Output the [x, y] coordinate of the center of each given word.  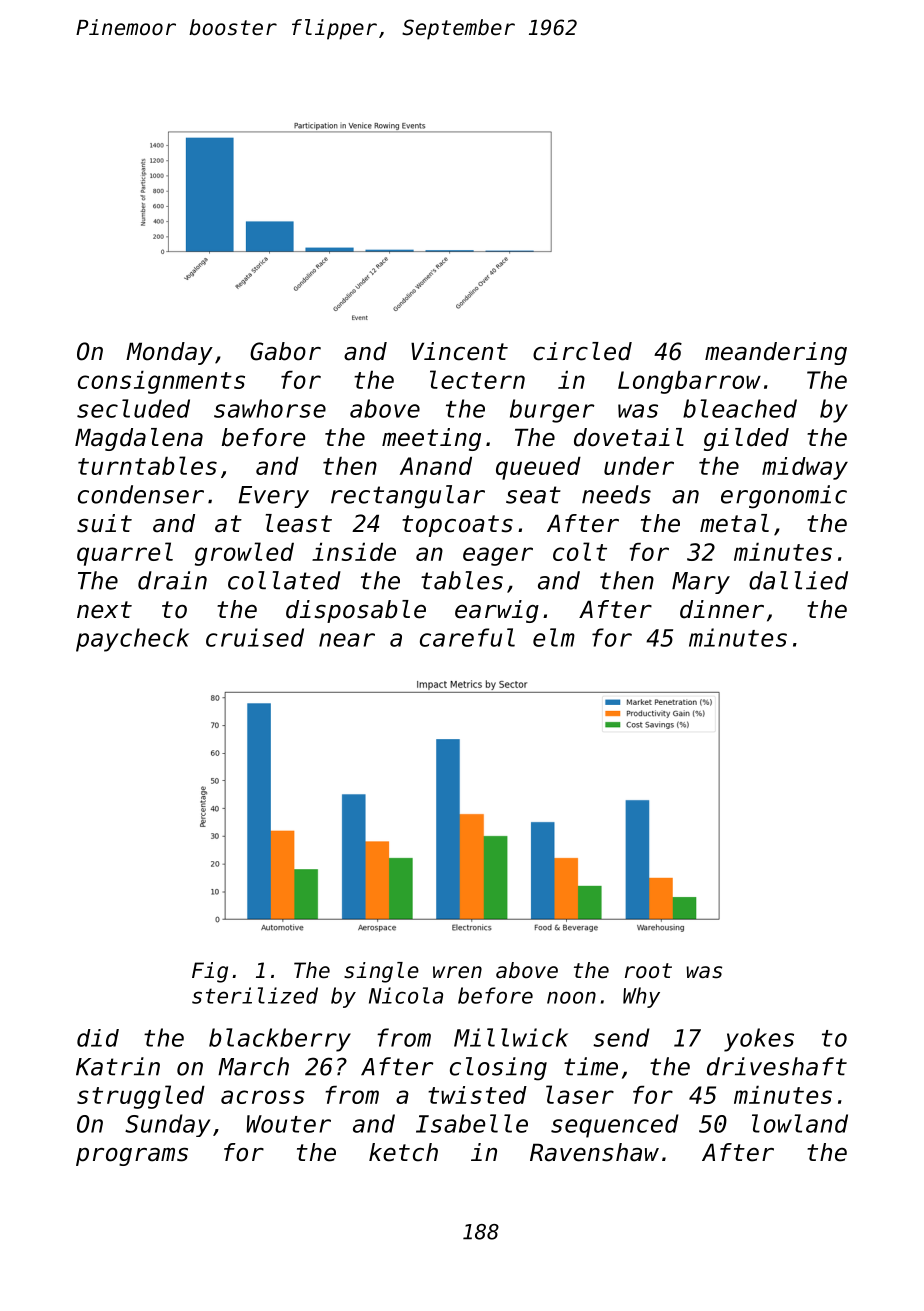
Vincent [459, 351]
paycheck [132, 640]
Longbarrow [689, 382]
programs [132, 1157]
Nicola [406, 995]
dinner [722, 609]
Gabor [285, 351]
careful [467, 637]
